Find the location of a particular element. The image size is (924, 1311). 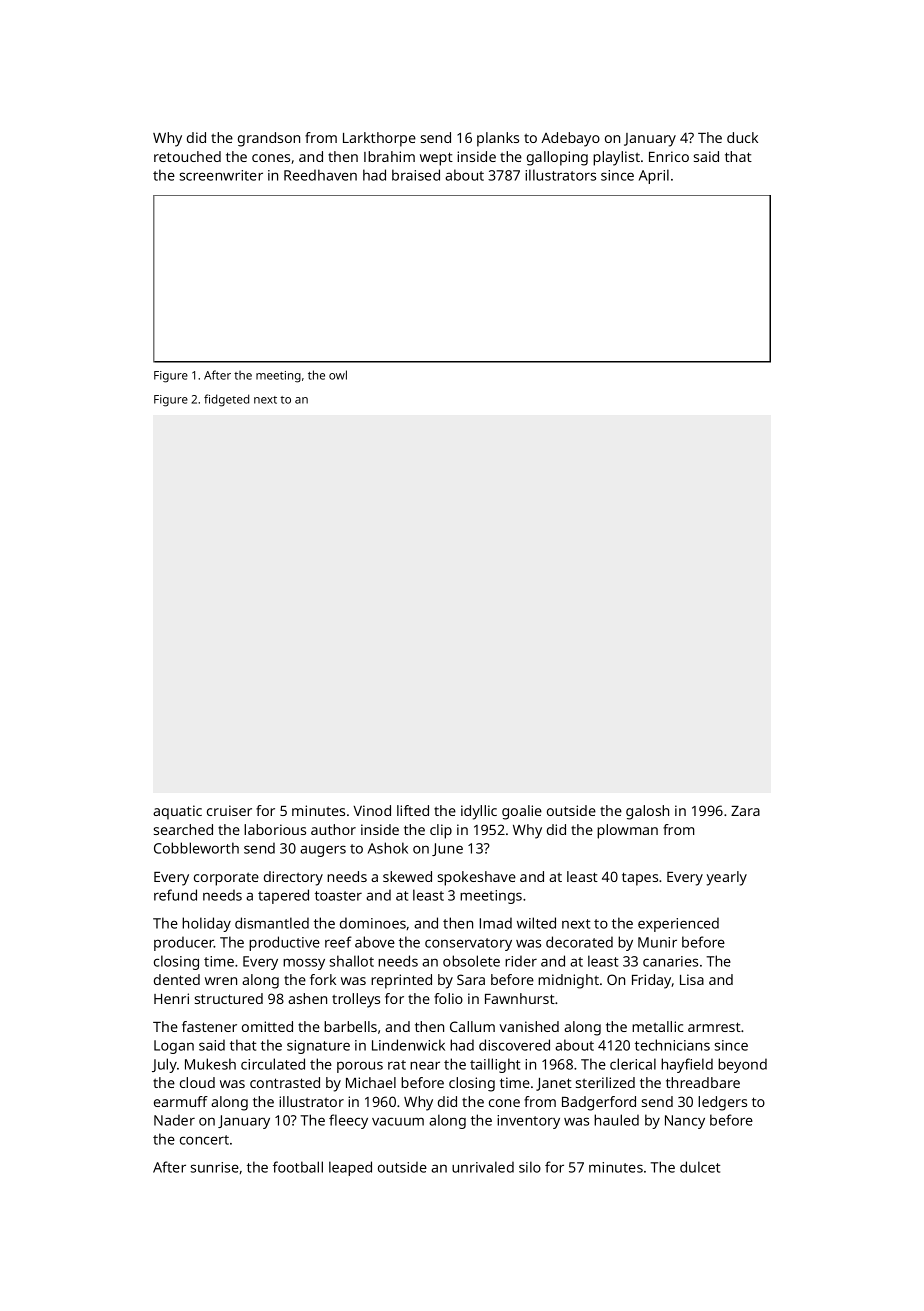

owl is located at coordinates (338, 375).
